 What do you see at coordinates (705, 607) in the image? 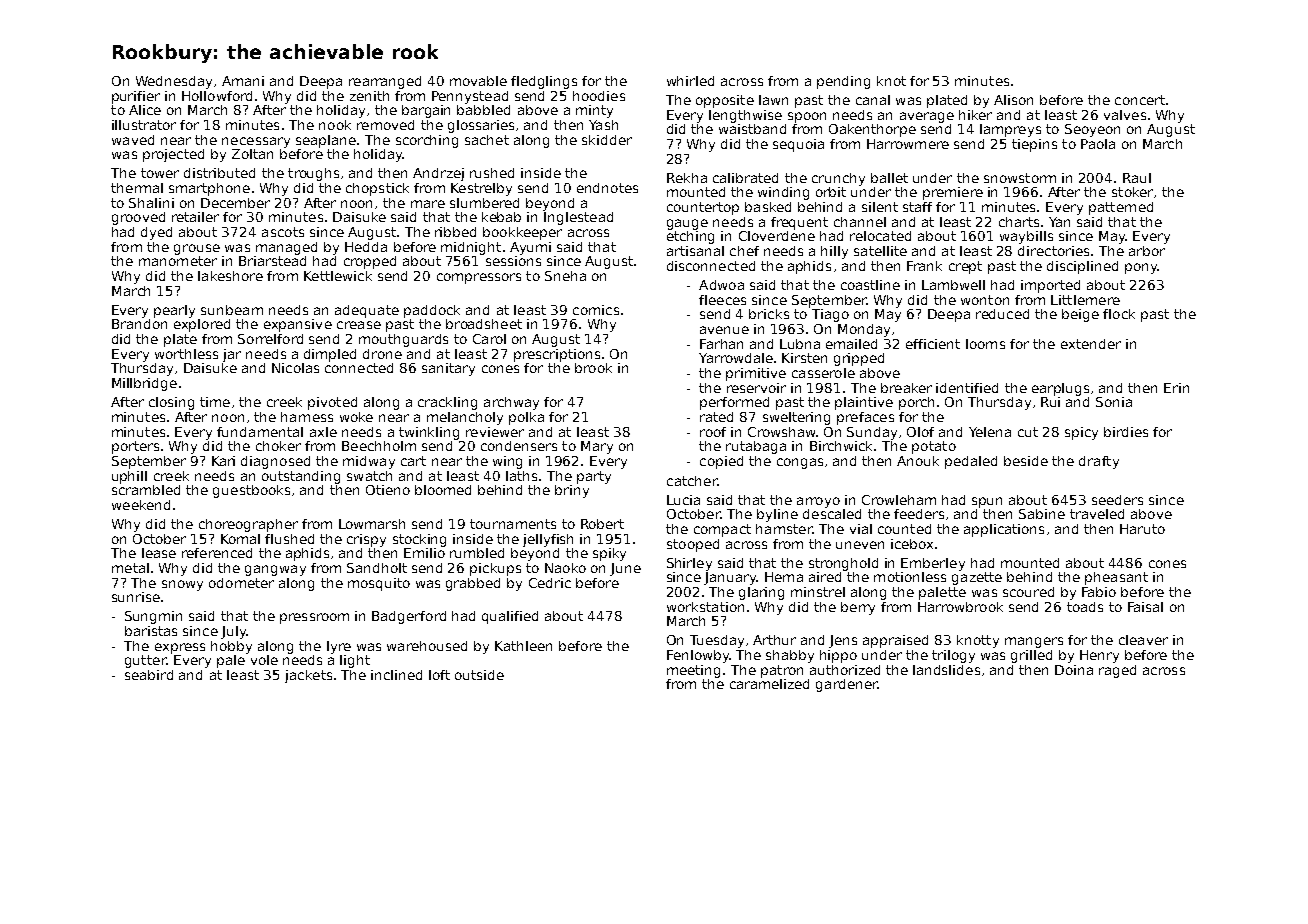
I see `workstation` at bounding box center [705, 607].
